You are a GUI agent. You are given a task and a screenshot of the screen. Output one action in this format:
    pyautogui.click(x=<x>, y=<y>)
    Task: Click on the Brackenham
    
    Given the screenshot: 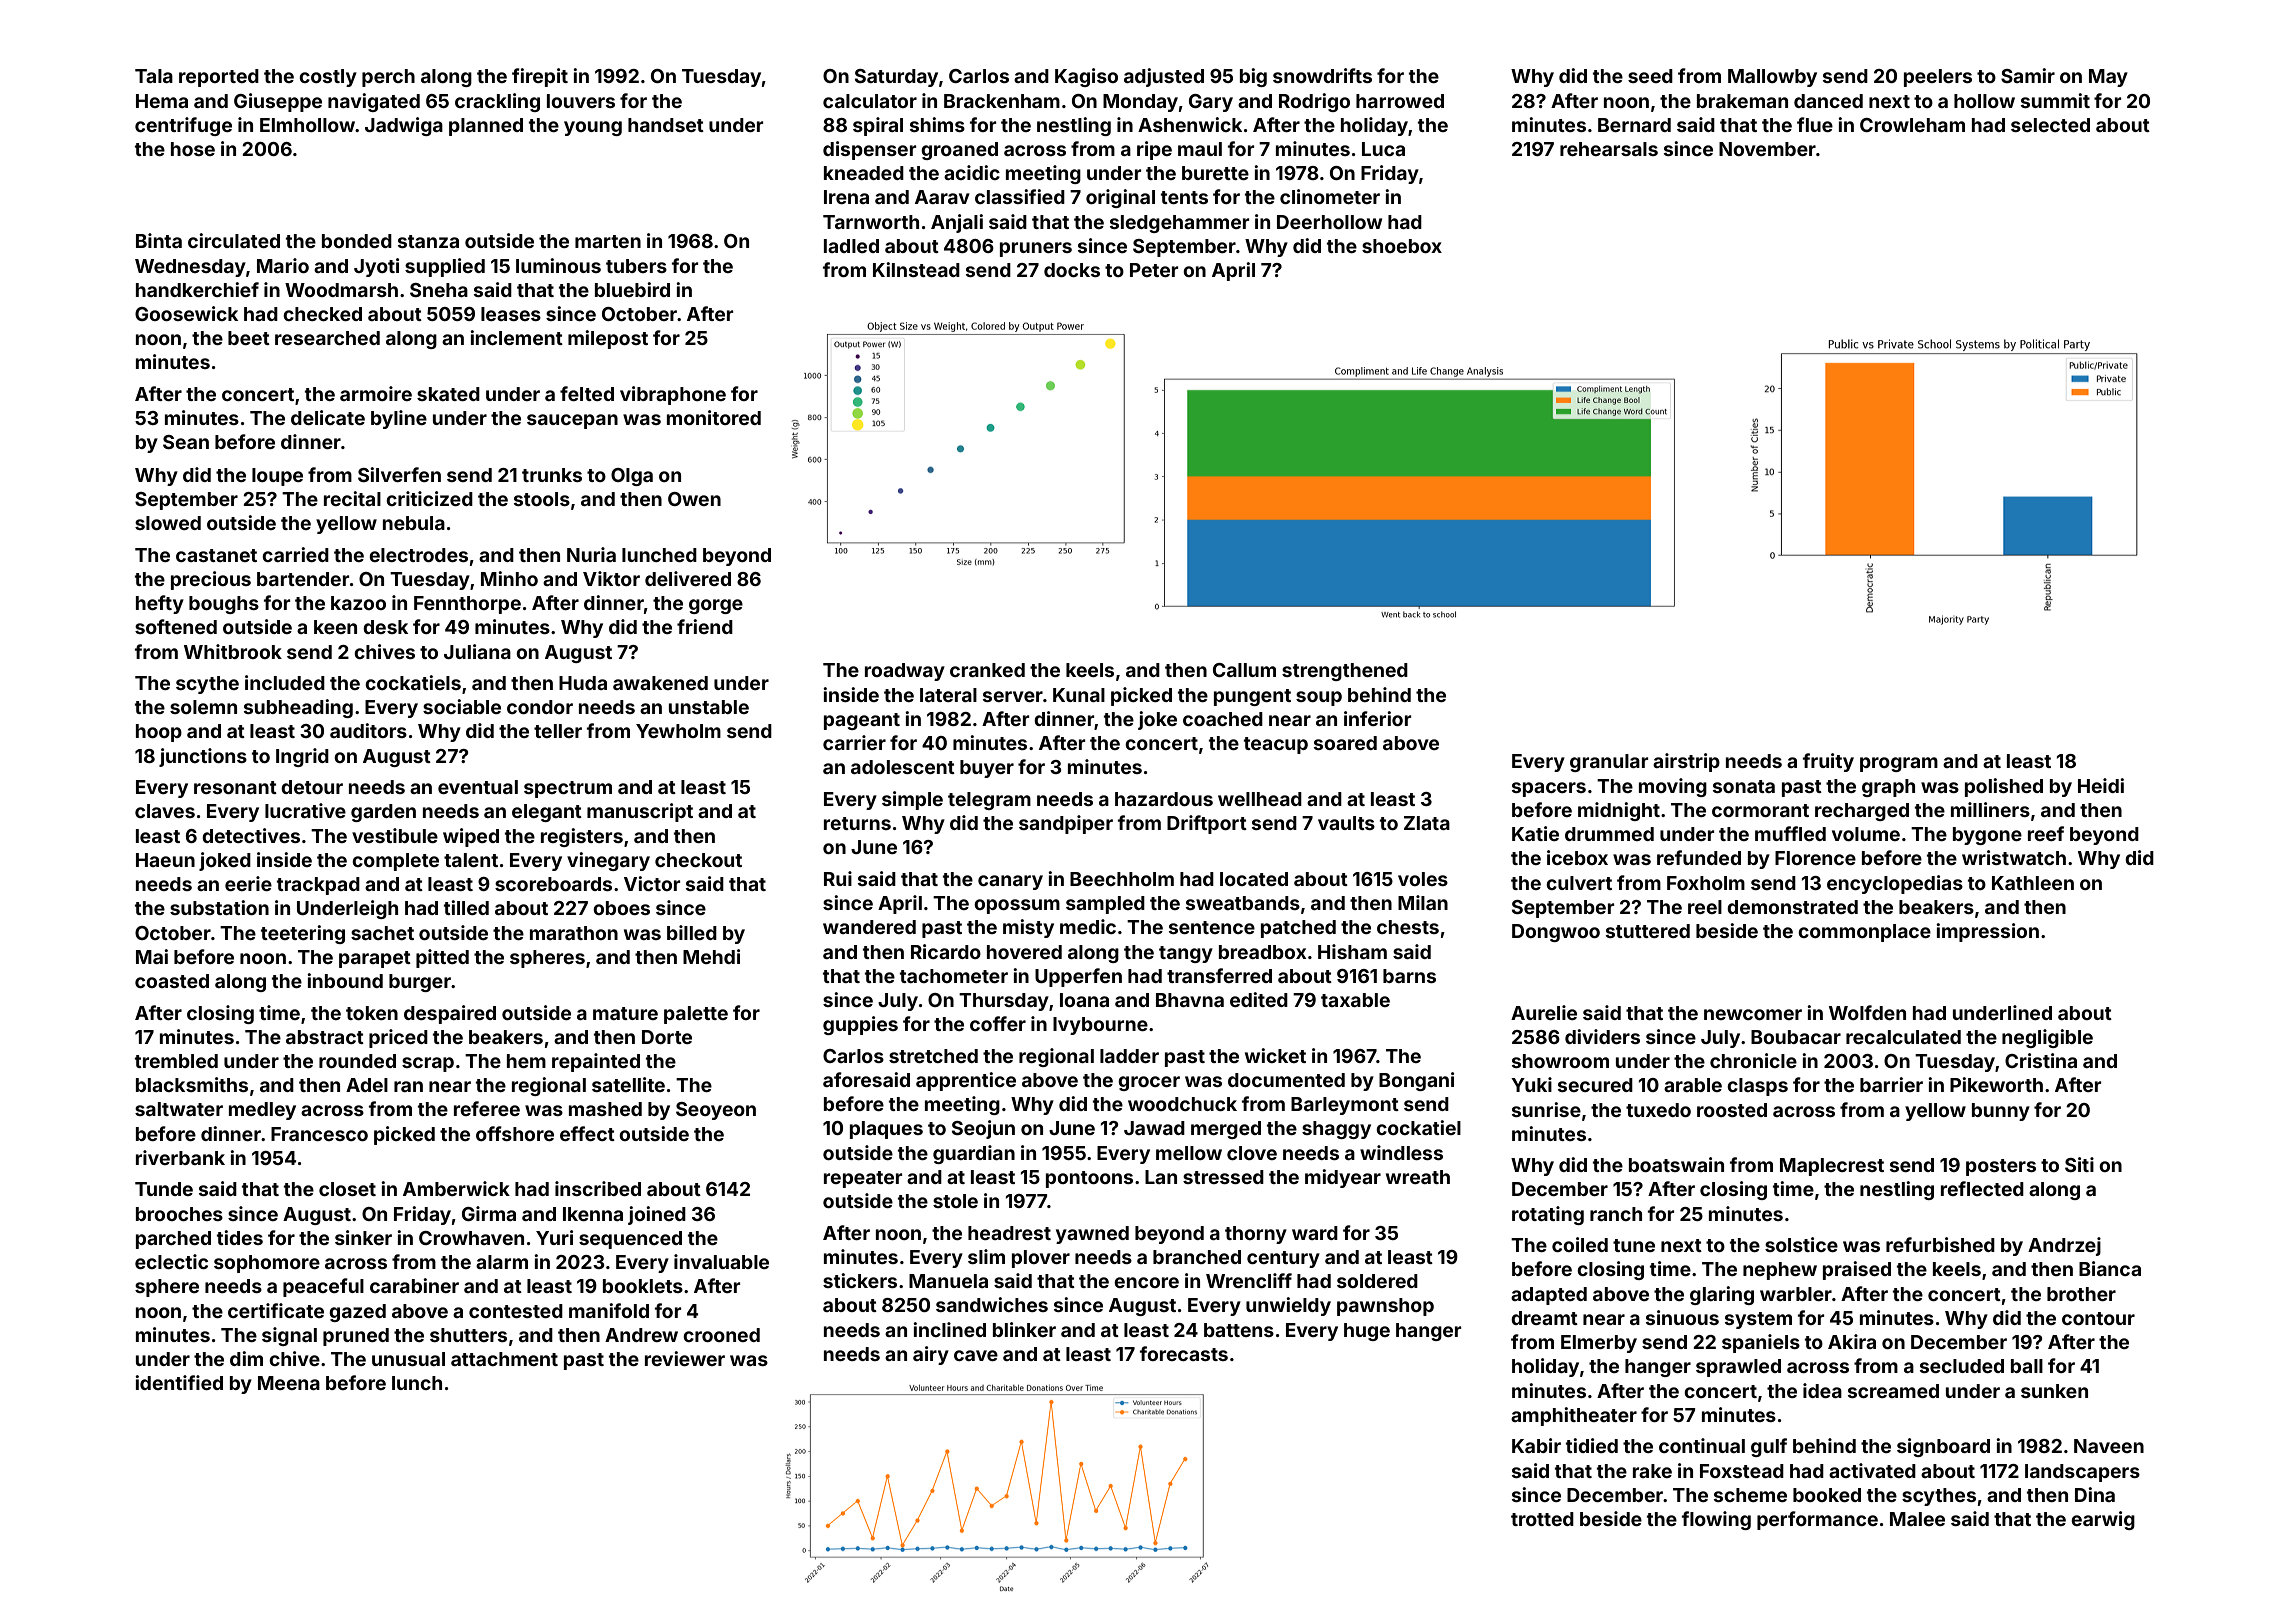 What is the action you would take?
    pyautogui.click(x=1002, y=101)
